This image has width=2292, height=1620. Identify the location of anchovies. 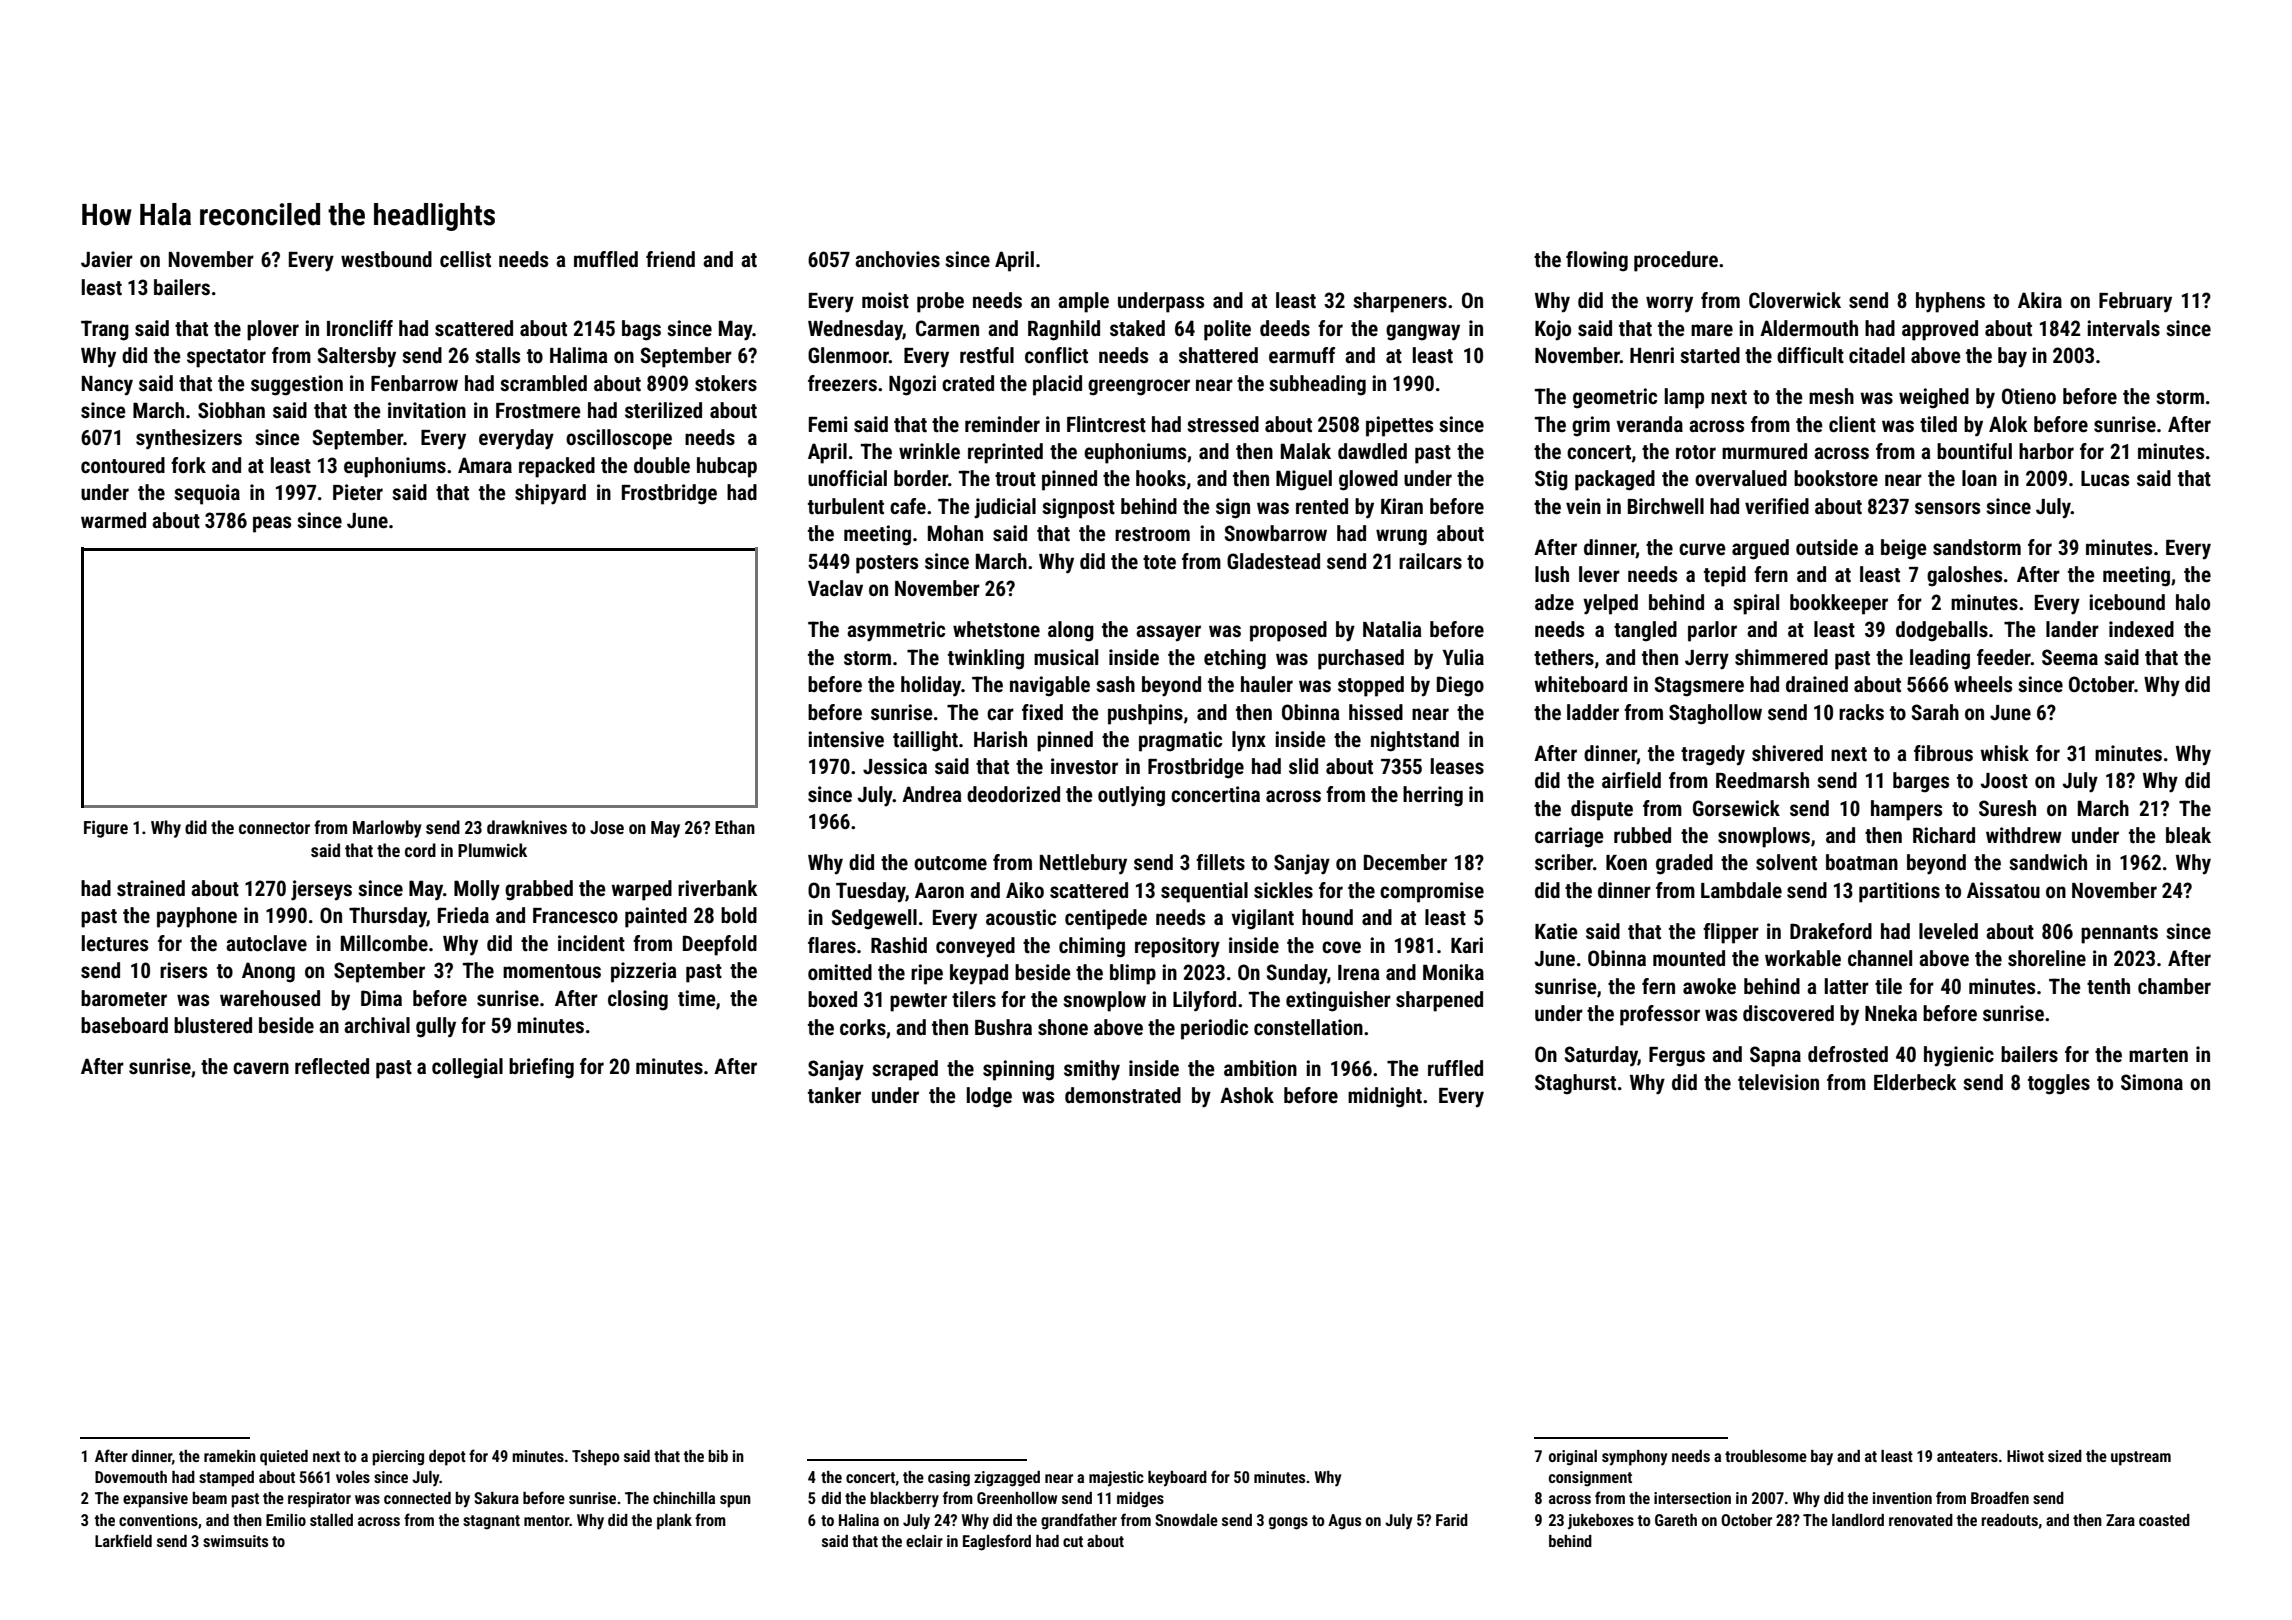
(897, 259).
